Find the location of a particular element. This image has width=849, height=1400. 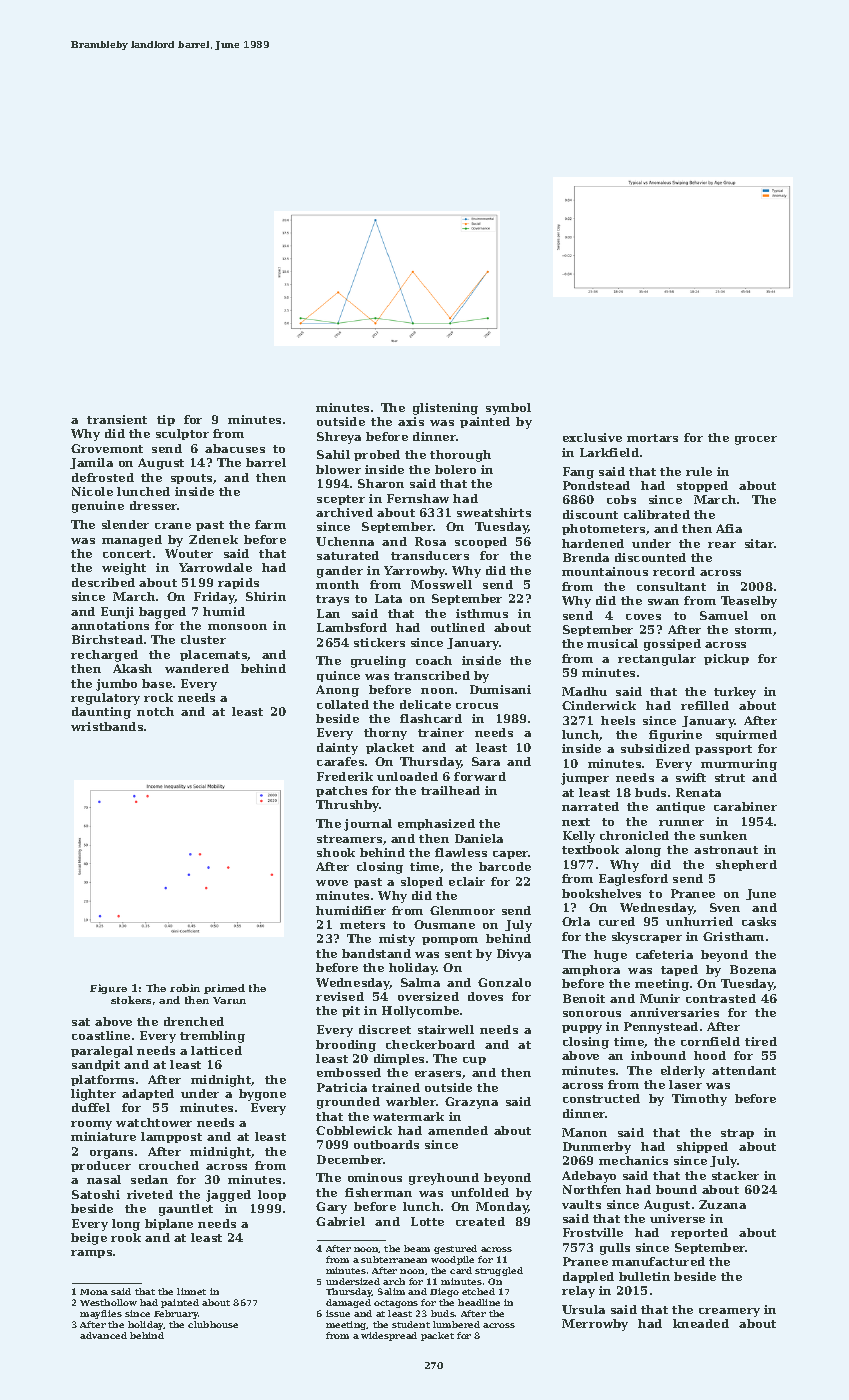

mayflies is located at coordinates (101, 1314).
